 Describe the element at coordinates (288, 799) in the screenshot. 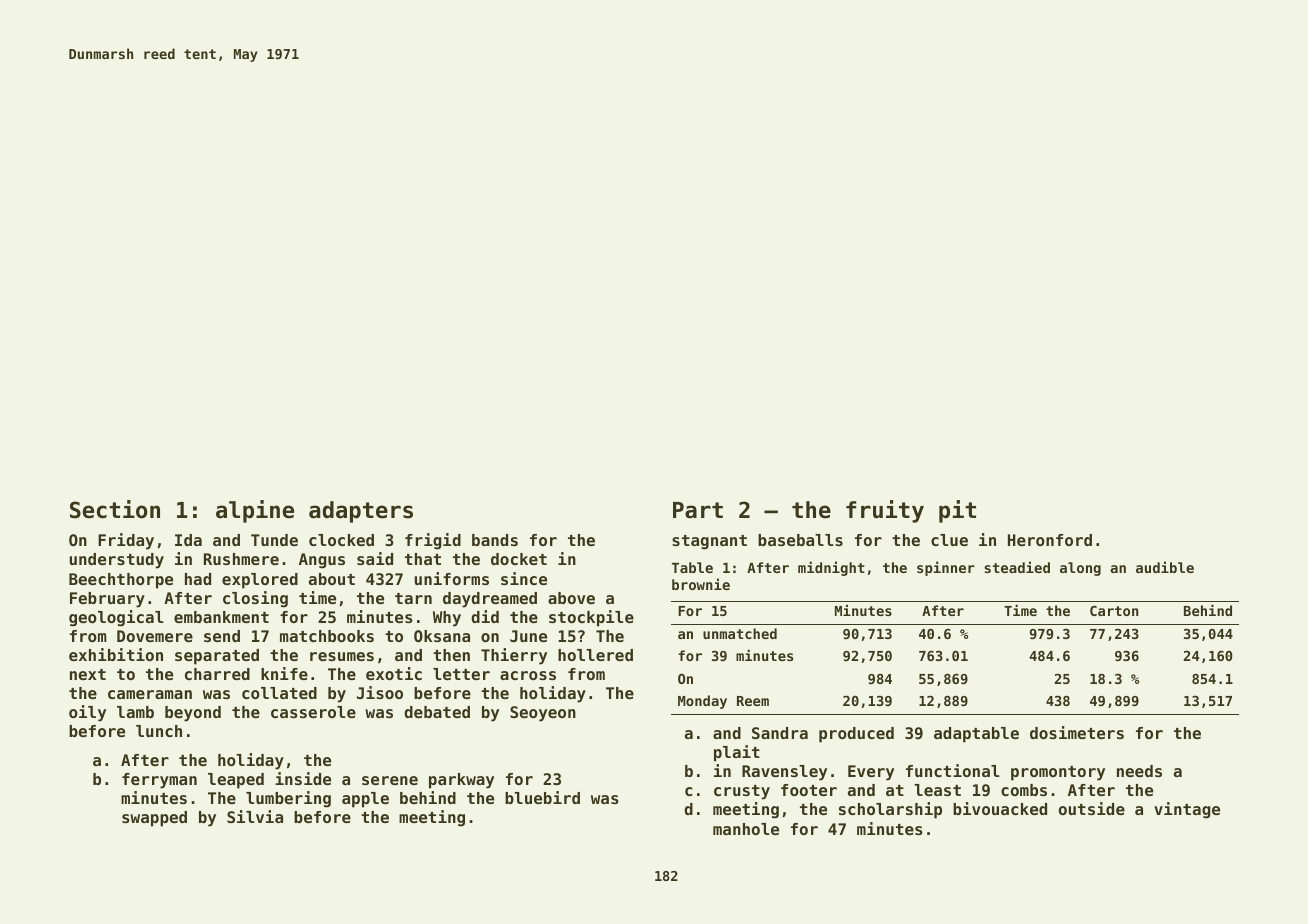

I see `lumbering` at that location.
